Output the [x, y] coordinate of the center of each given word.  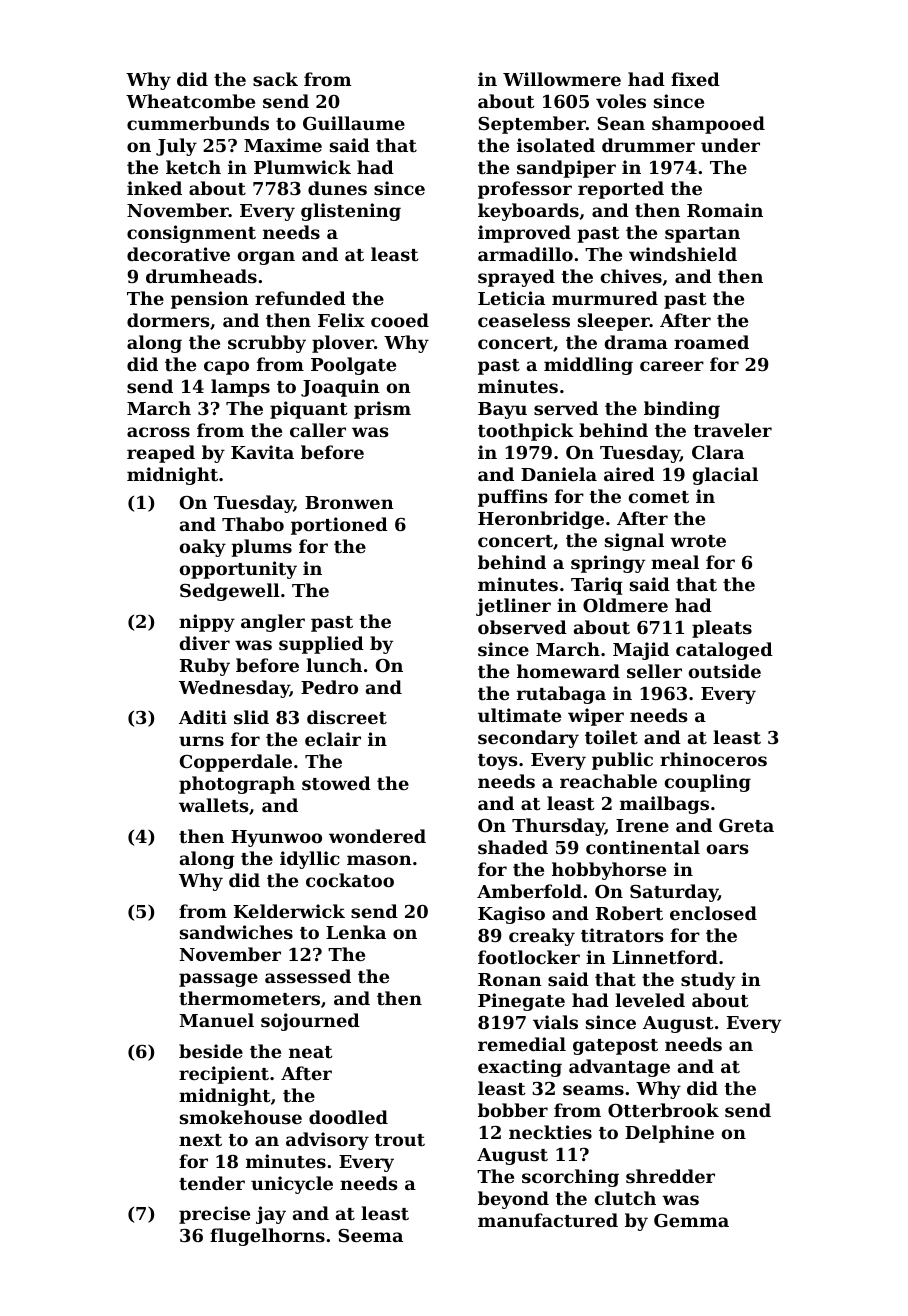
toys [498, 762]
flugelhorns [267, 1237]
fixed [695, 79]
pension [210, 300]
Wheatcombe [190, 101]
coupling [708, 783]
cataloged [724, 651]
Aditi [203, 717]
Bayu [502, 410]
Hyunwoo [276, 838]
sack [275, 79]
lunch [334, 665]
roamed [711, 342]
